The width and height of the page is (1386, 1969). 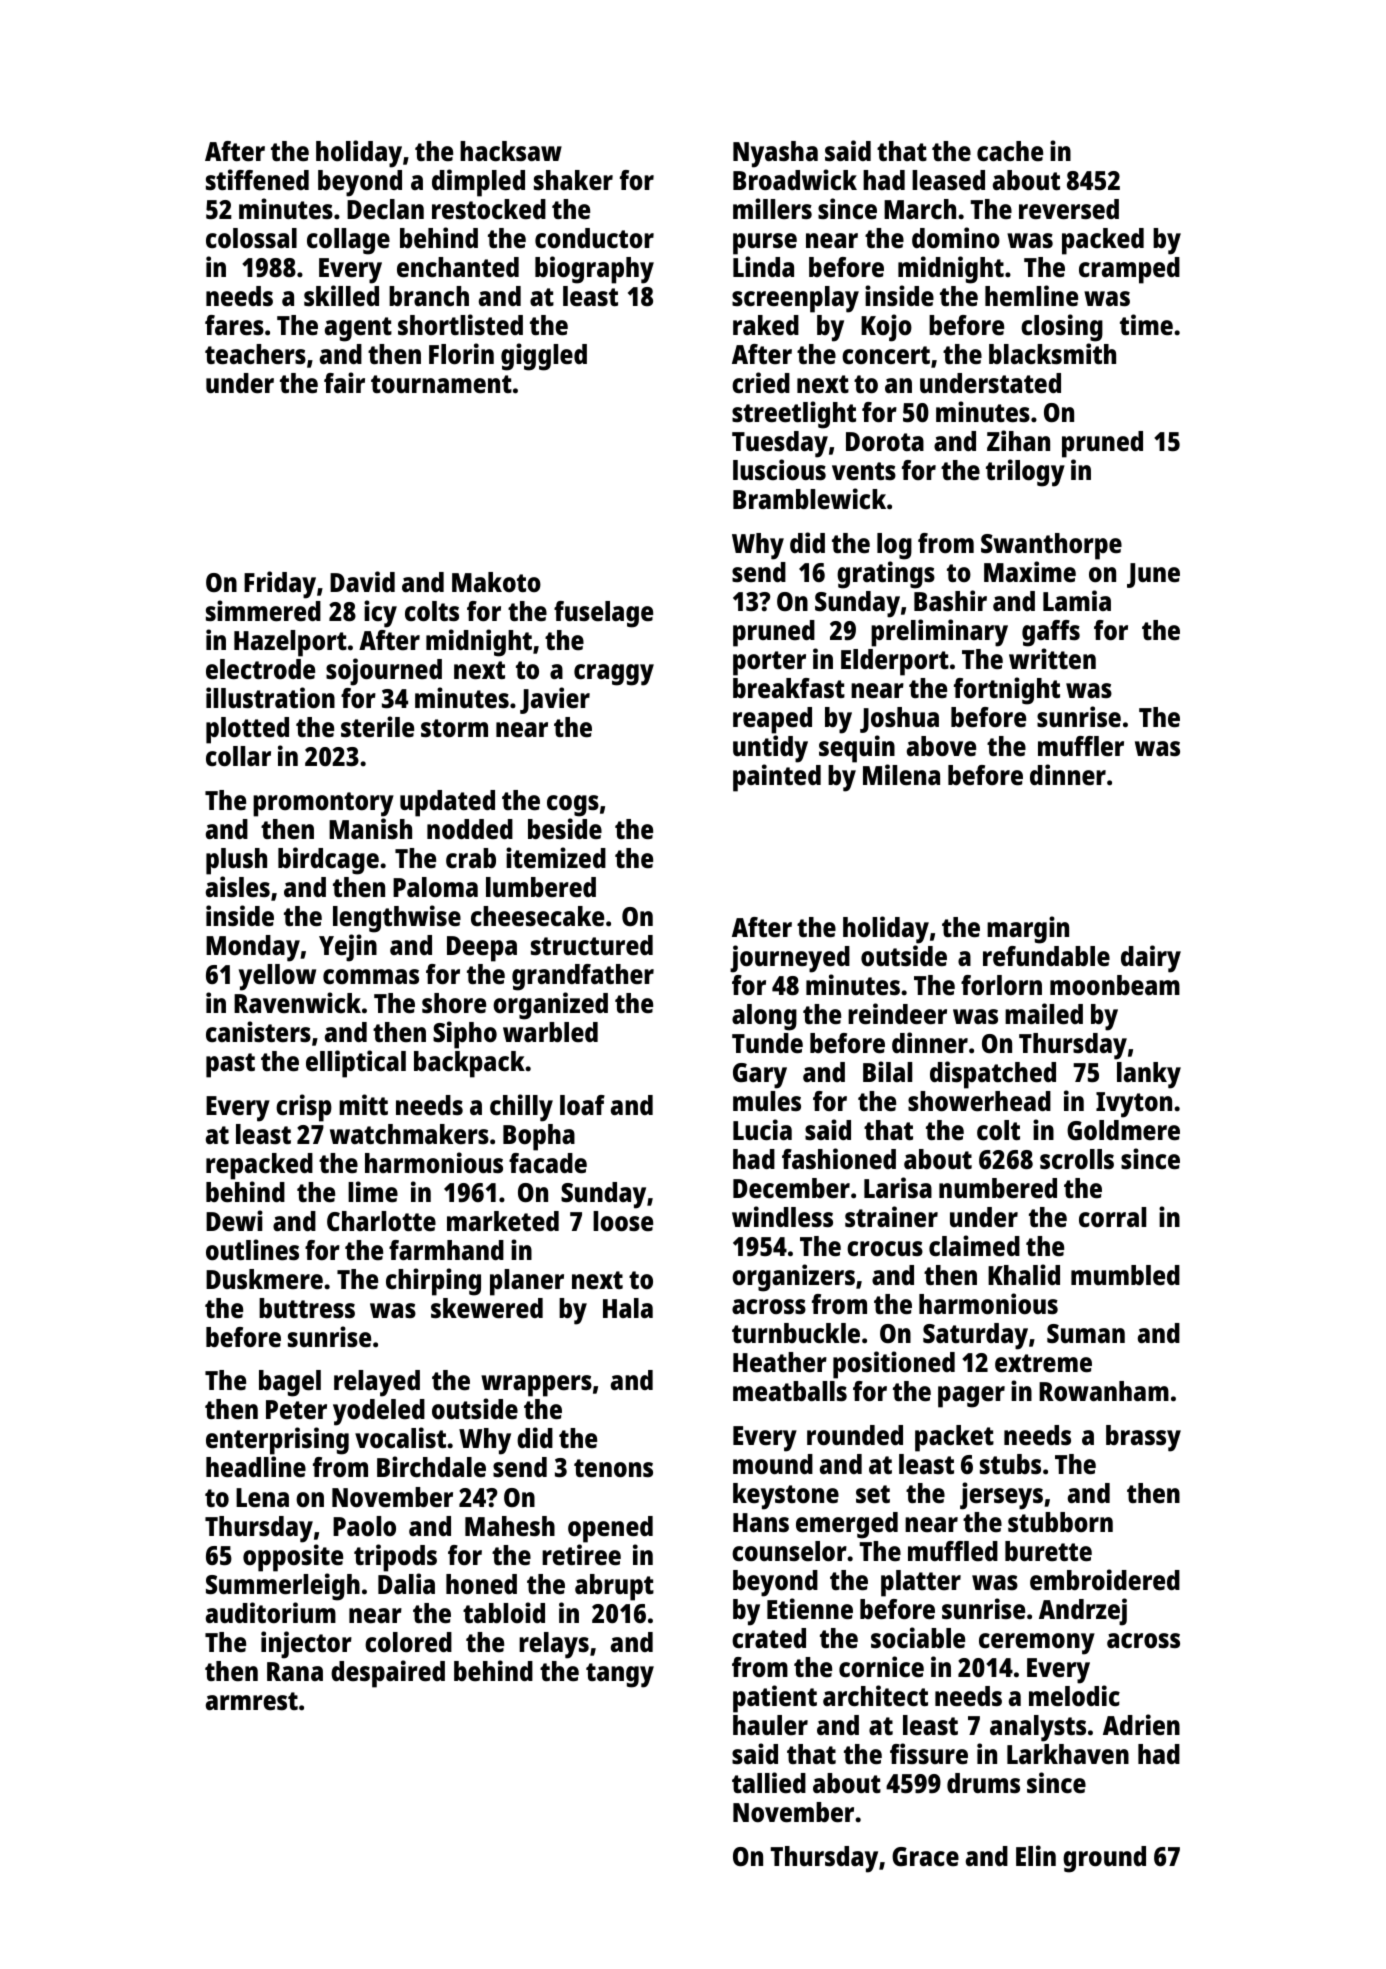 What do you see at coordinates (258, 1031) in the page?
I see `canisters` at bounding box center [258, 1031].
